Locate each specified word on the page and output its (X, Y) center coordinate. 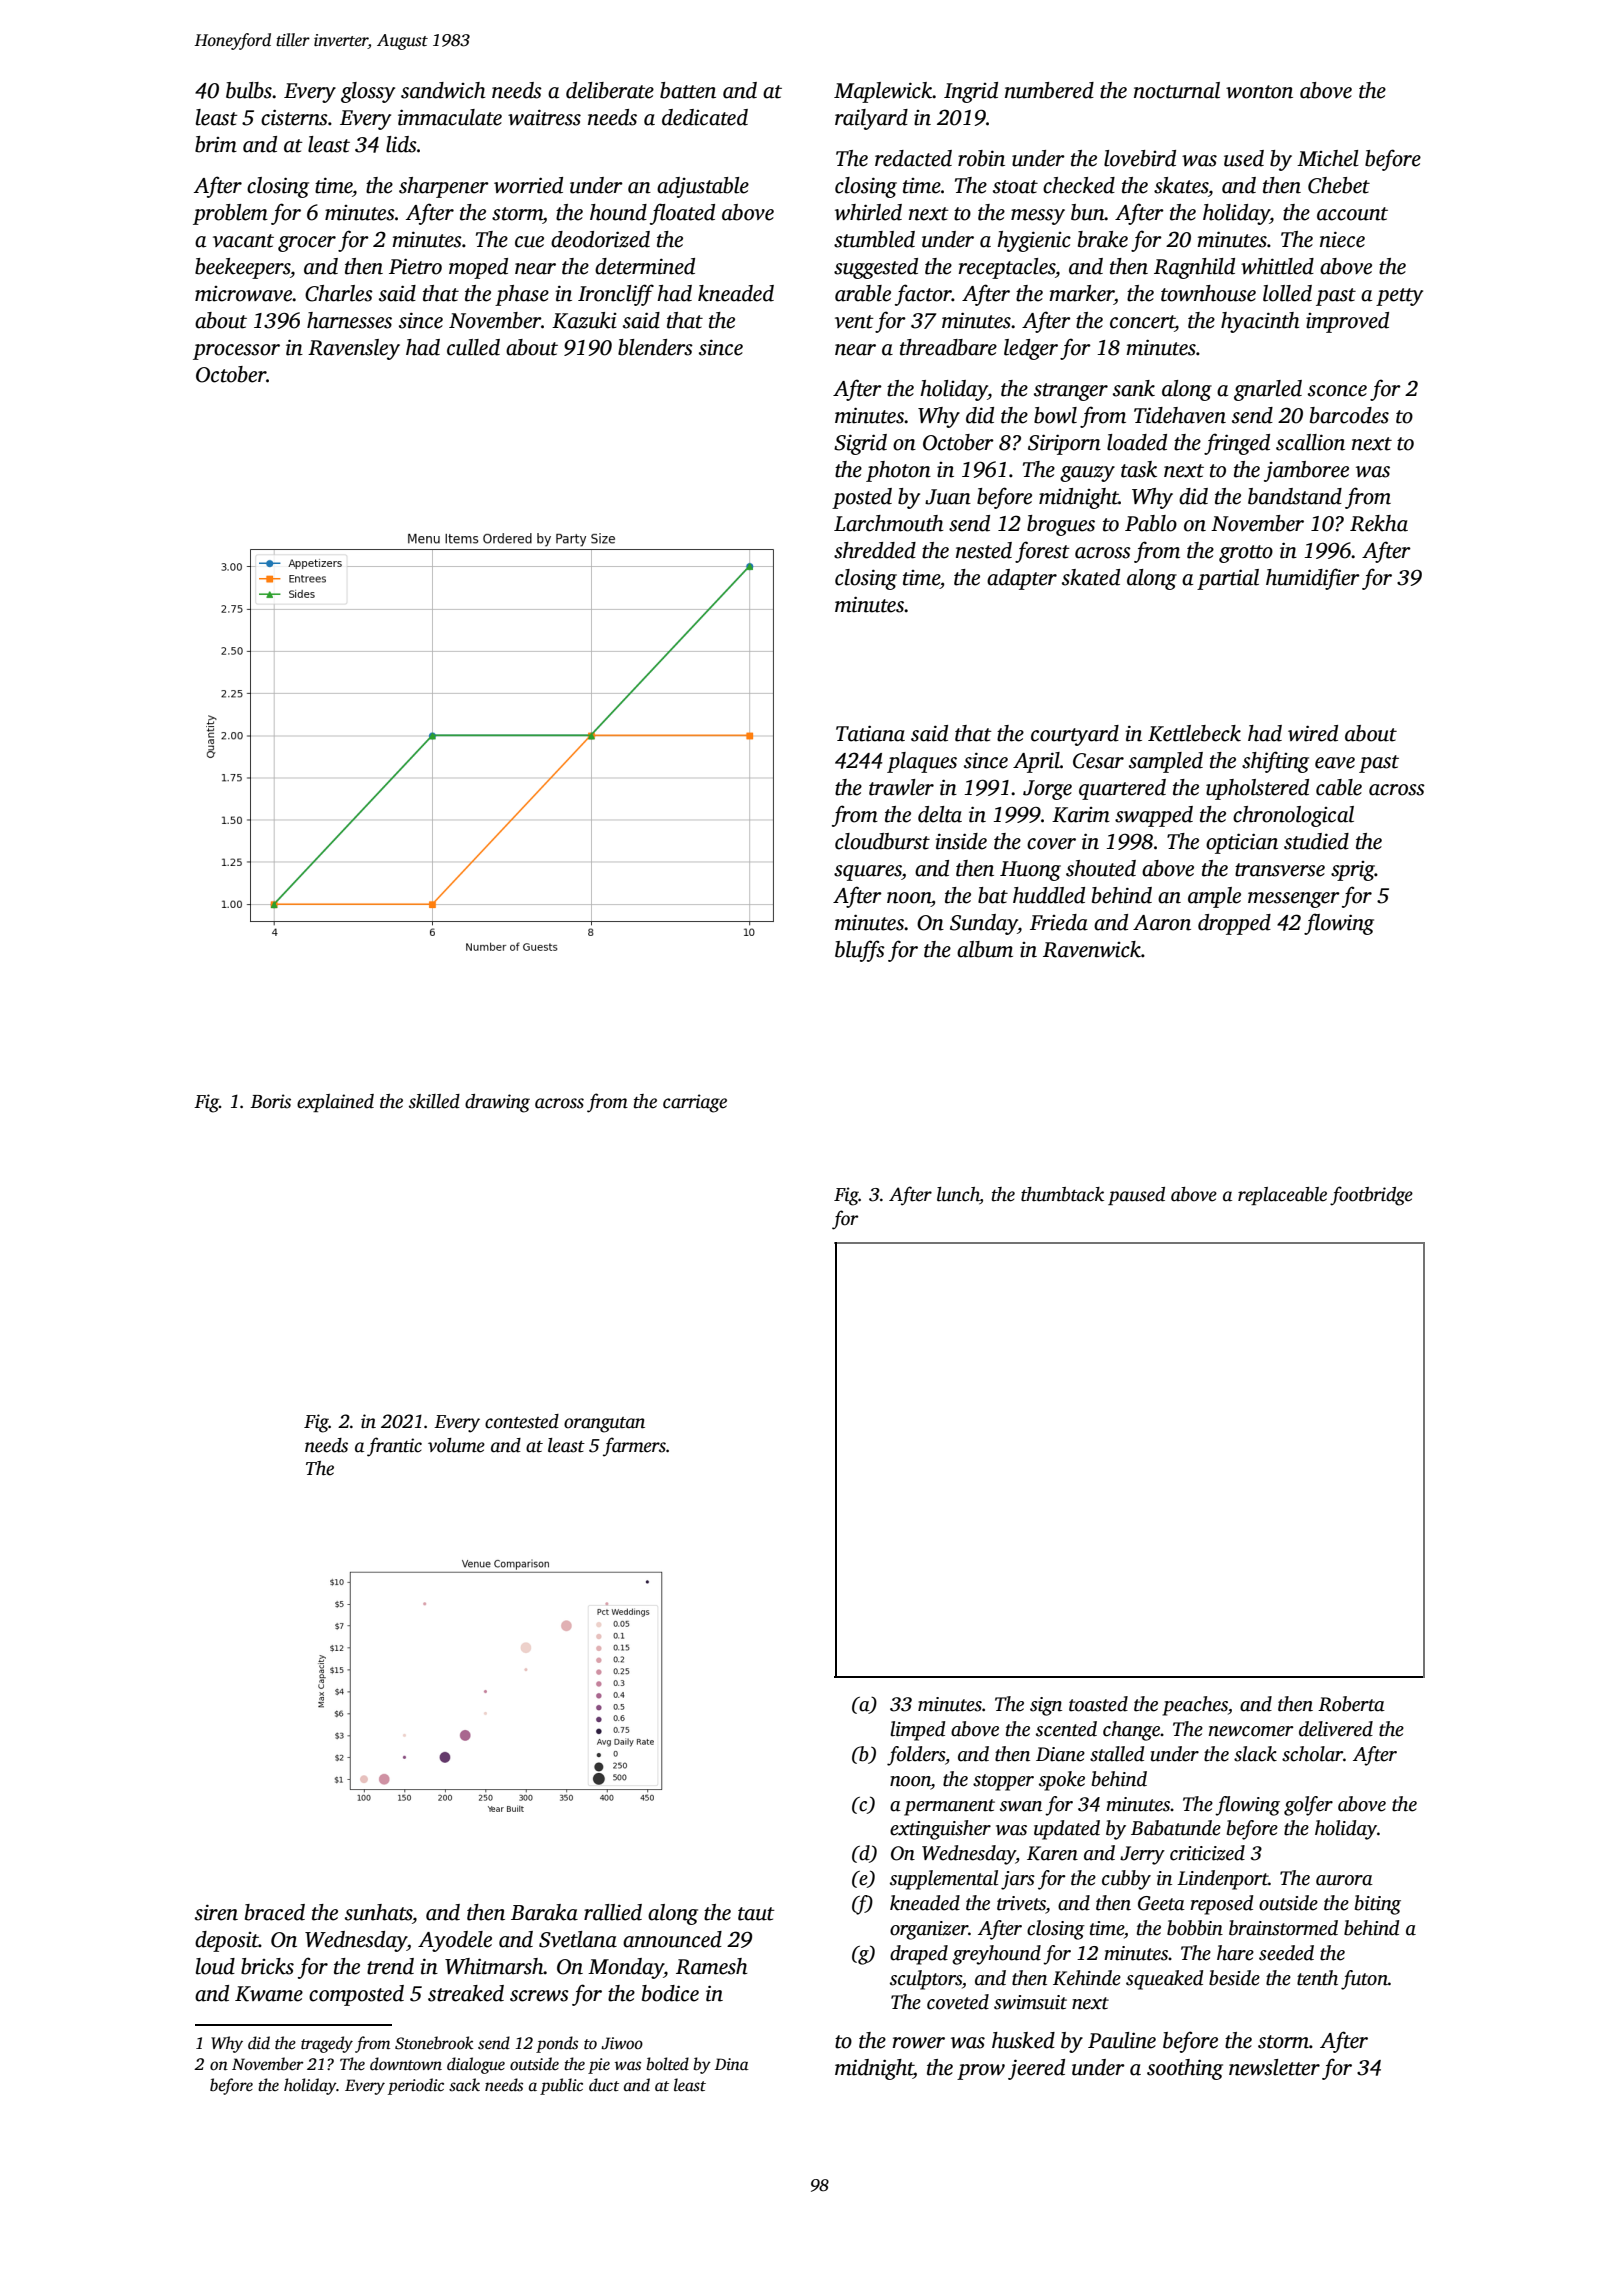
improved (1347, 322)
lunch (958, 1195)
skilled (434, 1101)
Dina (732, 2064)
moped (478, 268)
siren (216, 1912)
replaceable (1282, 1196)
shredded (875, 550)
